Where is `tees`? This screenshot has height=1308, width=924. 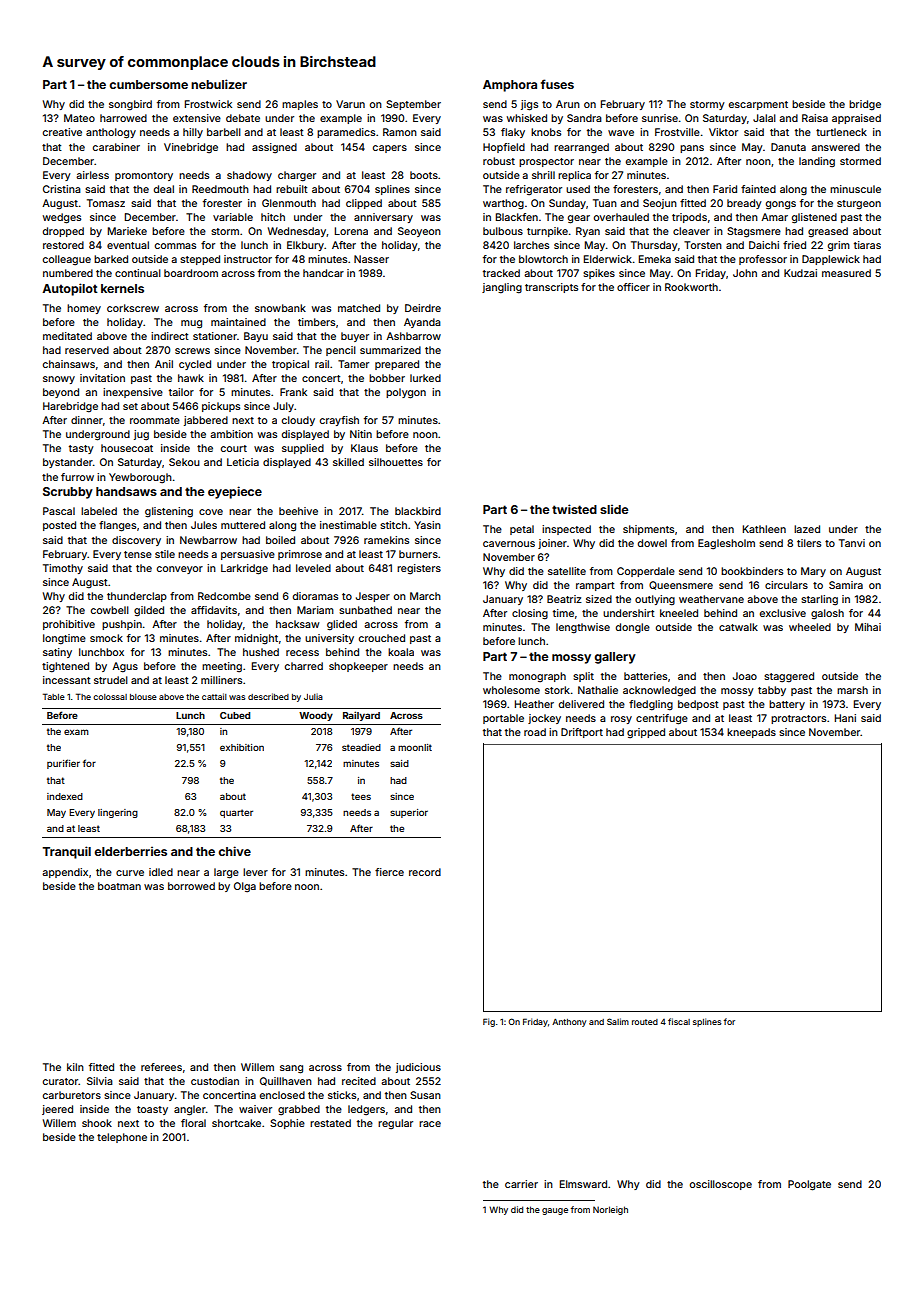
tees is located at coordinates (361, 796).
